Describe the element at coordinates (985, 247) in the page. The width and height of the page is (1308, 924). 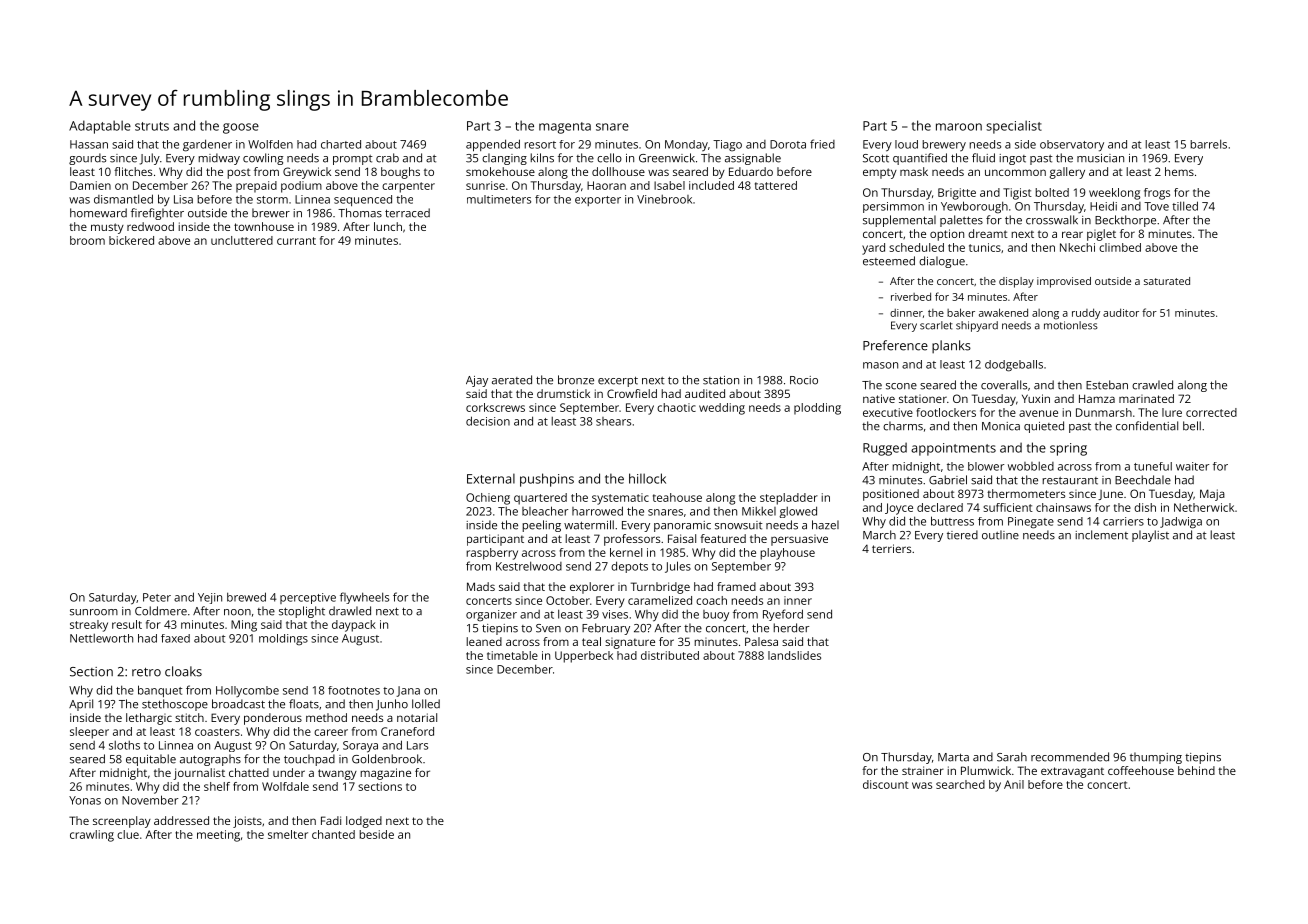
I see `tunics` at that location.
